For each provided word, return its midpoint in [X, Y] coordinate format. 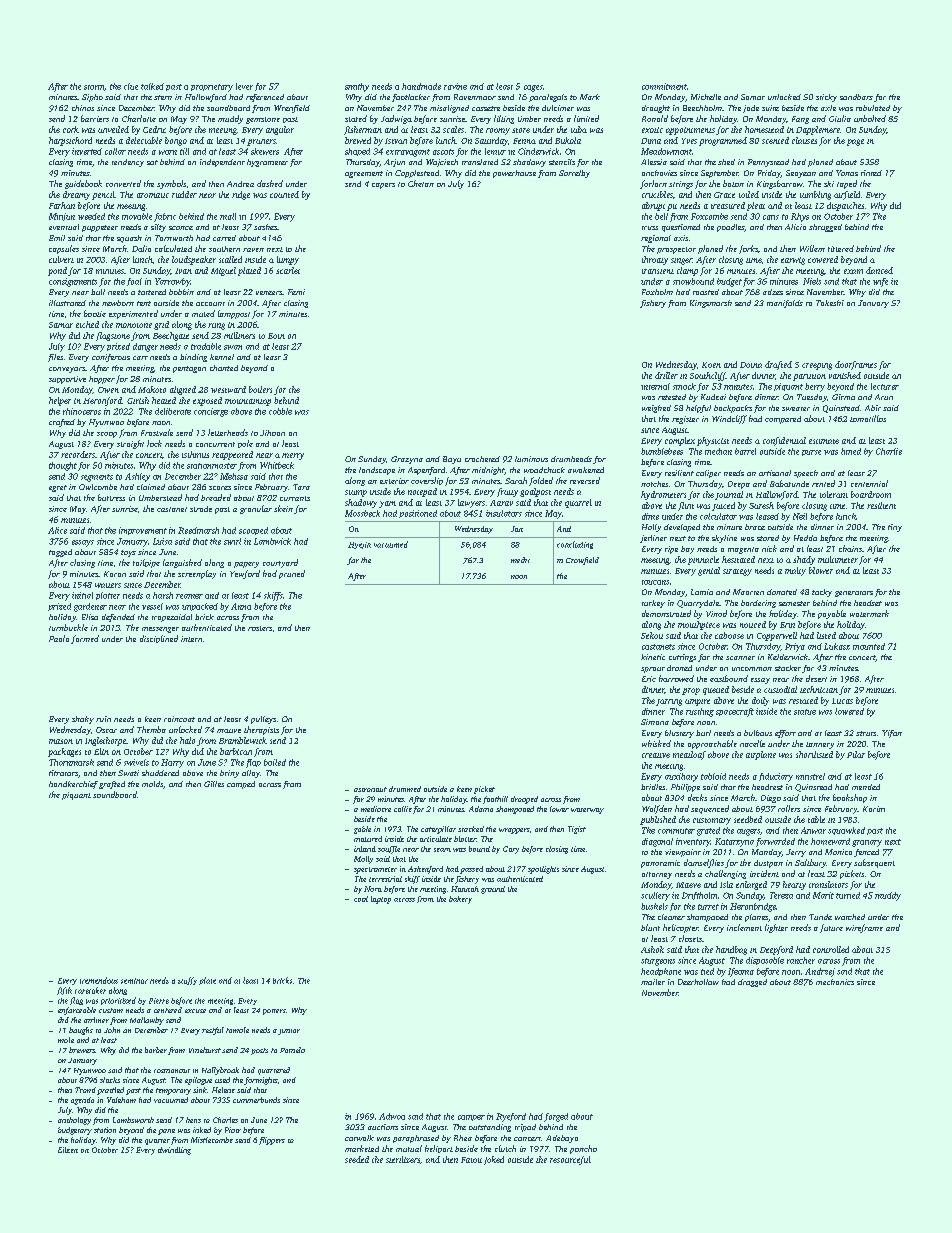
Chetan [421, 183]
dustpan [768, 864]
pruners [261, 142]
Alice [57, 530]
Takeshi [830, 303]
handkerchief [73, 785]
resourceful [570, 1160]
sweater [796, 409]
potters [274, 1012]
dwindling [174, 1151]
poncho [583, 1149]
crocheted [482, 459]
